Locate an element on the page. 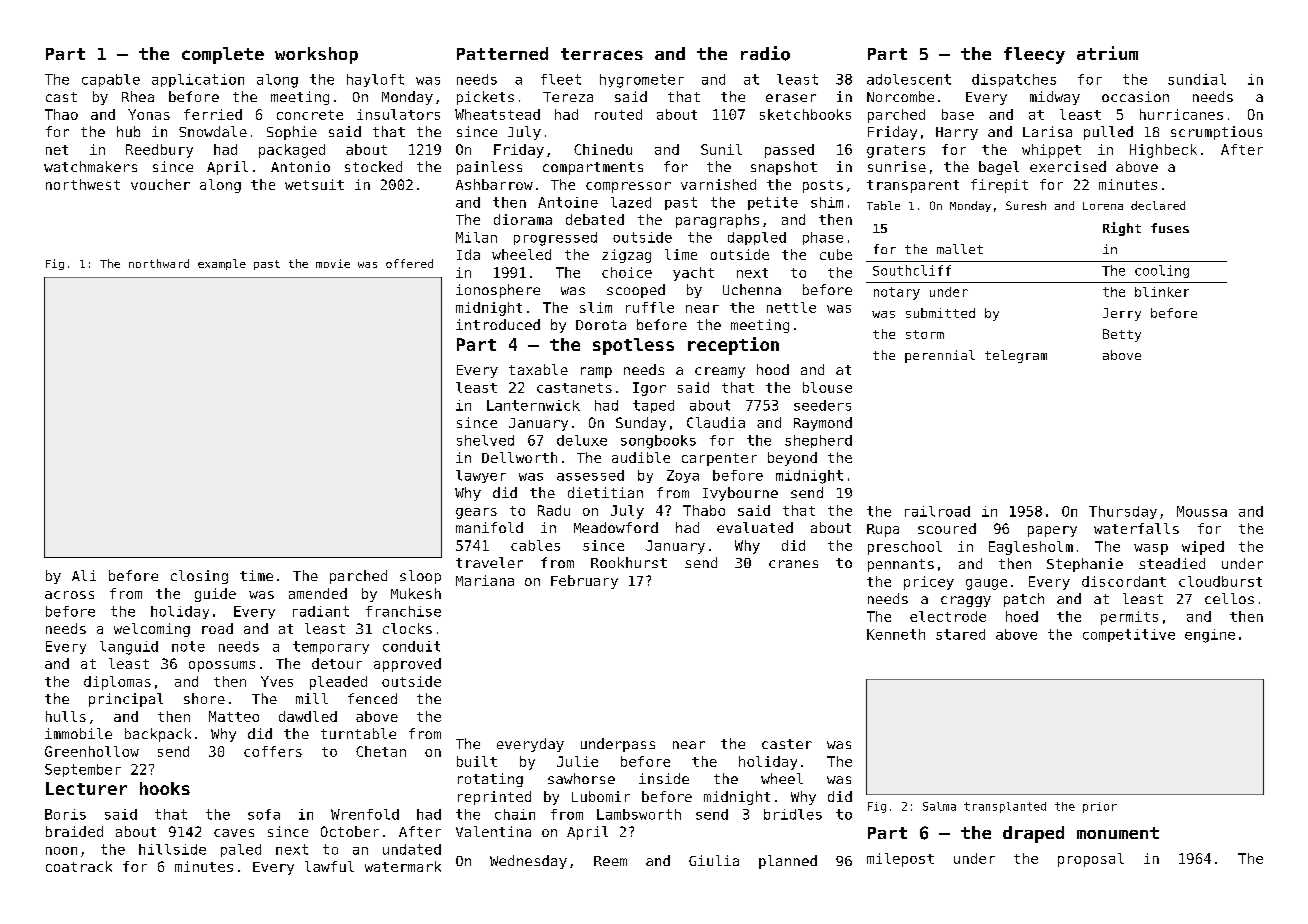 The height and width of the page is (924, 1308). hood is located at coordinates (773, 369).
